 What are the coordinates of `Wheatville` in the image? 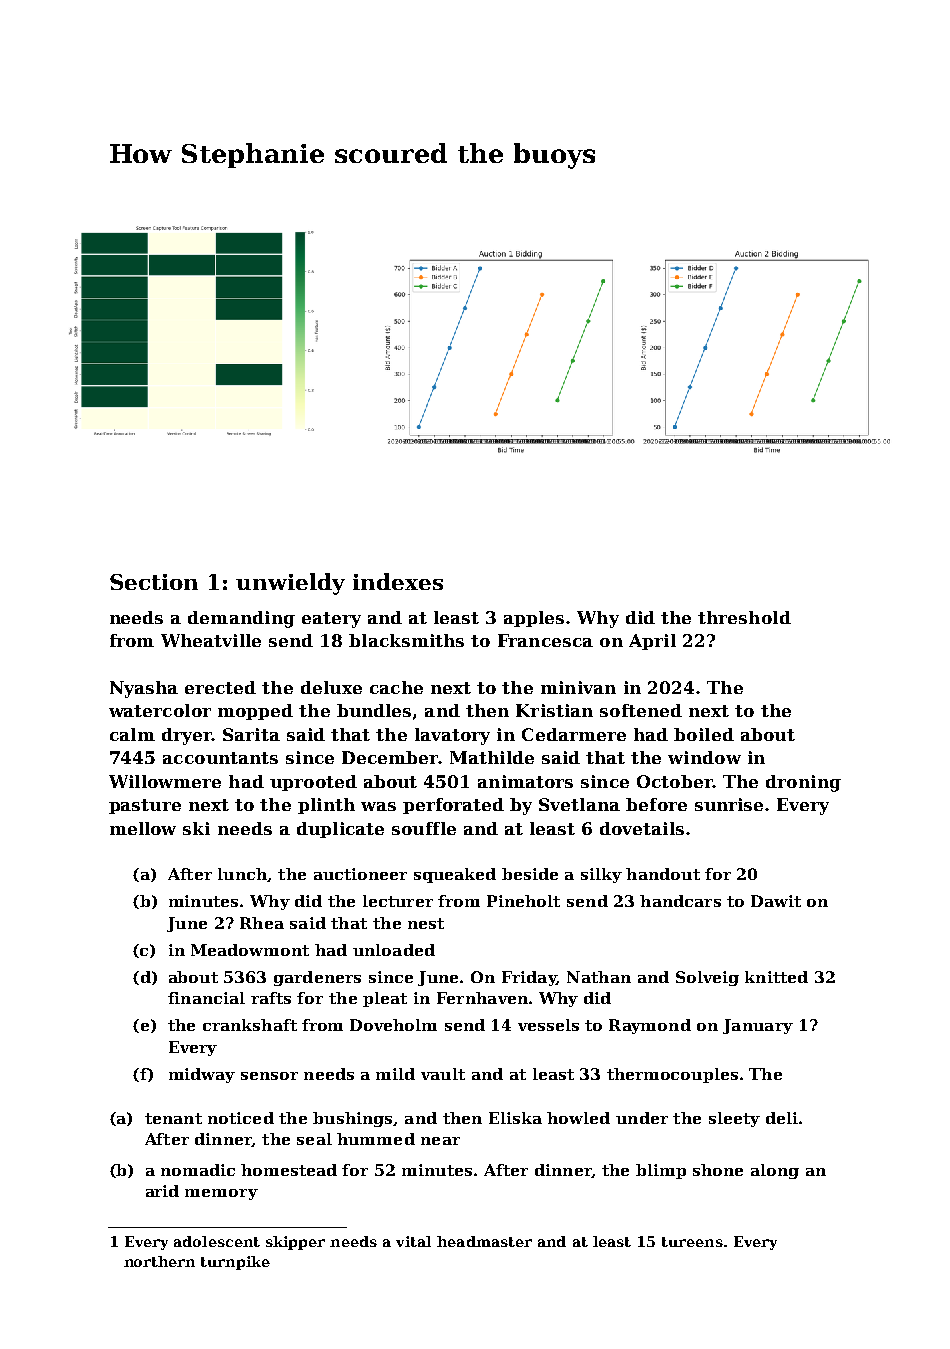 It's located at (211, 640).
